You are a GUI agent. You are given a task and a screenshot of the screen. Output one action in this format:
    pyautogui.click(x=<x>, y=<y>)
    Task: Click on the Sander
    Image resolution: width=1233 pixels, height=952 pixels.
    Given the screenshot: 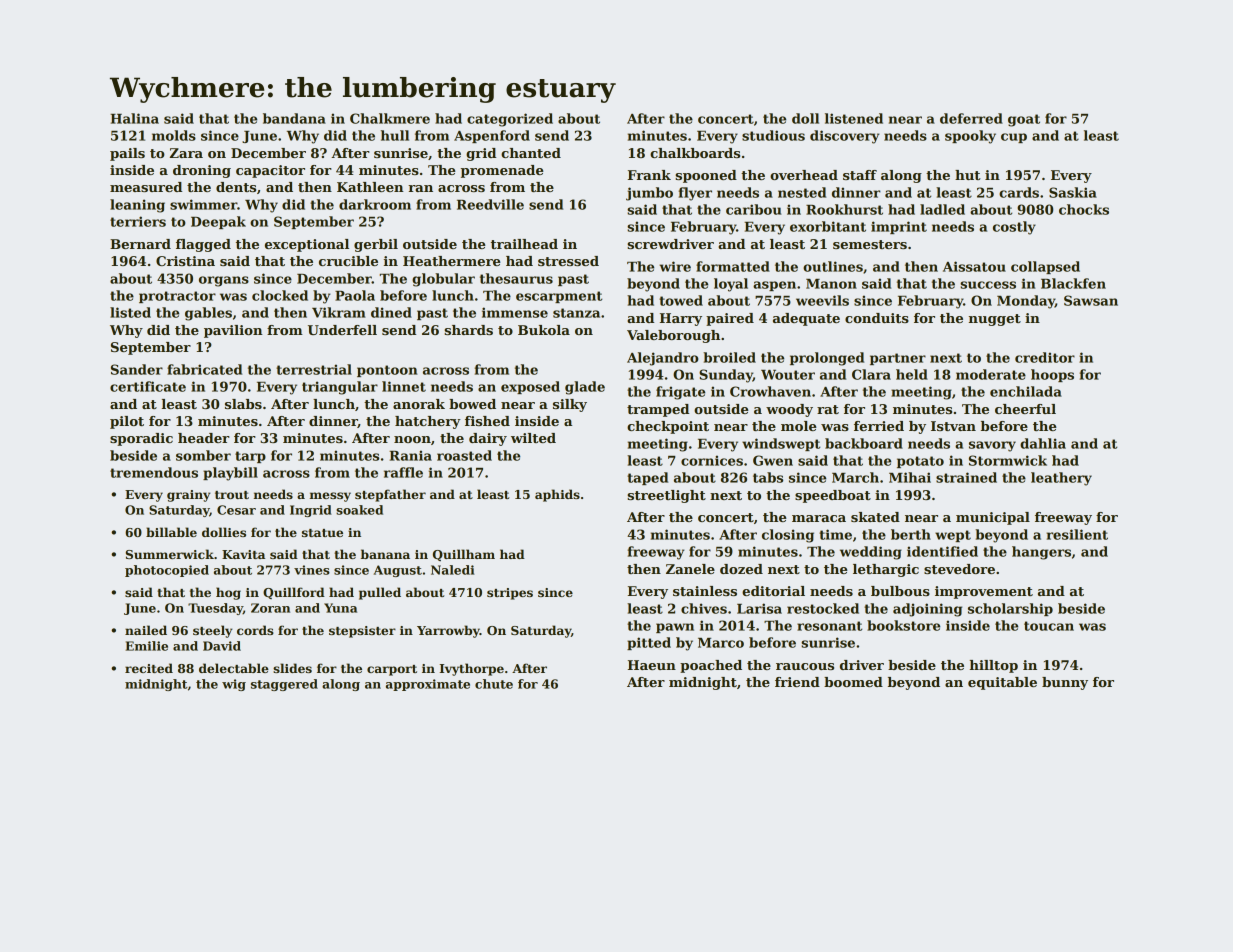 What is the action you would take?
    pyautogui.click(x=137, y=369)
